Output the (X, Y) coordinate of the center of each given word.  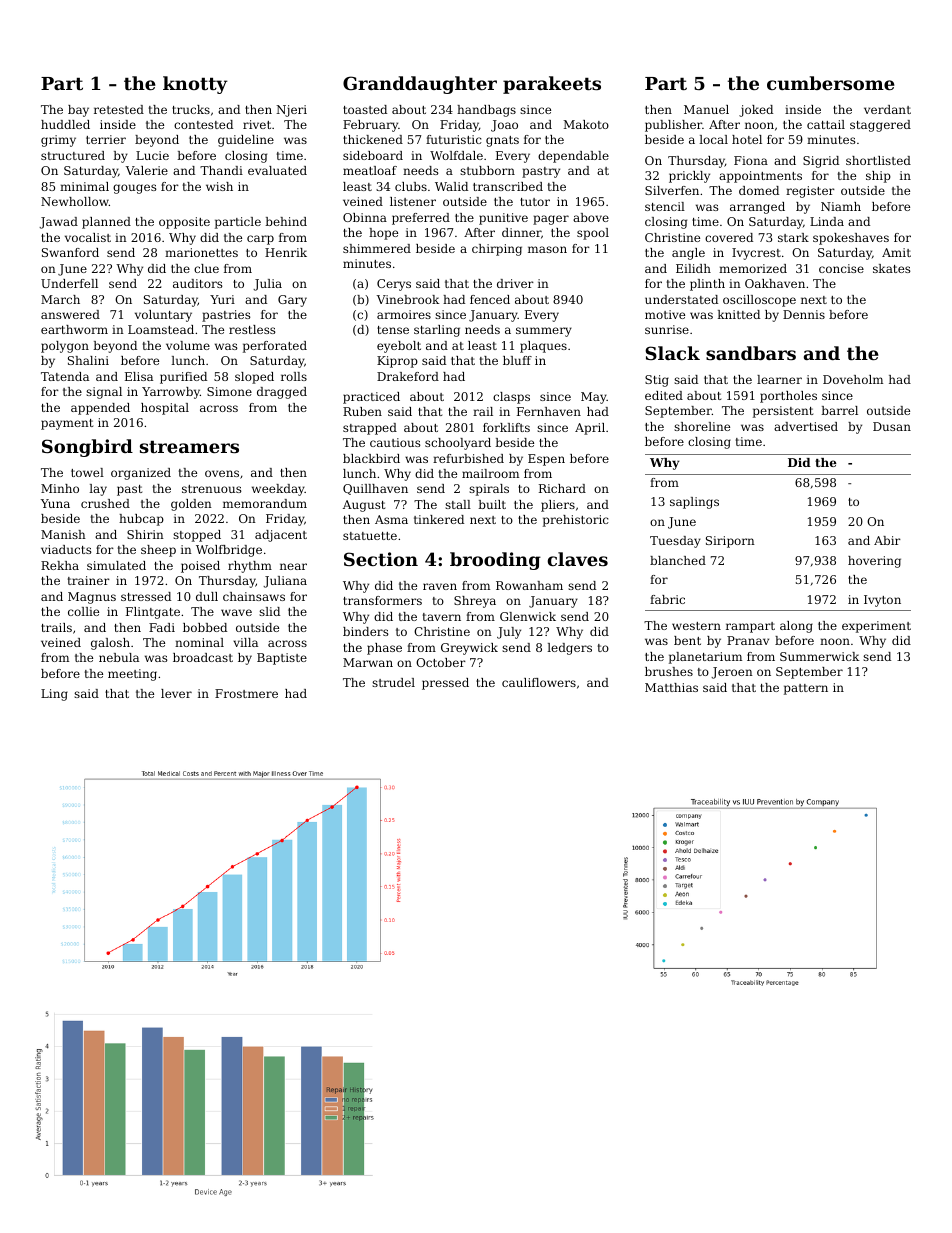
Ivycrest (756, 254)
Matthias (671, 687)
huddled (65, 124)
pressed (445, 684)
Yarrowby (171, 393)
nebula (119, 657)
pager (551, 220)
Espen (546, 460)
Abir (887, 540)
